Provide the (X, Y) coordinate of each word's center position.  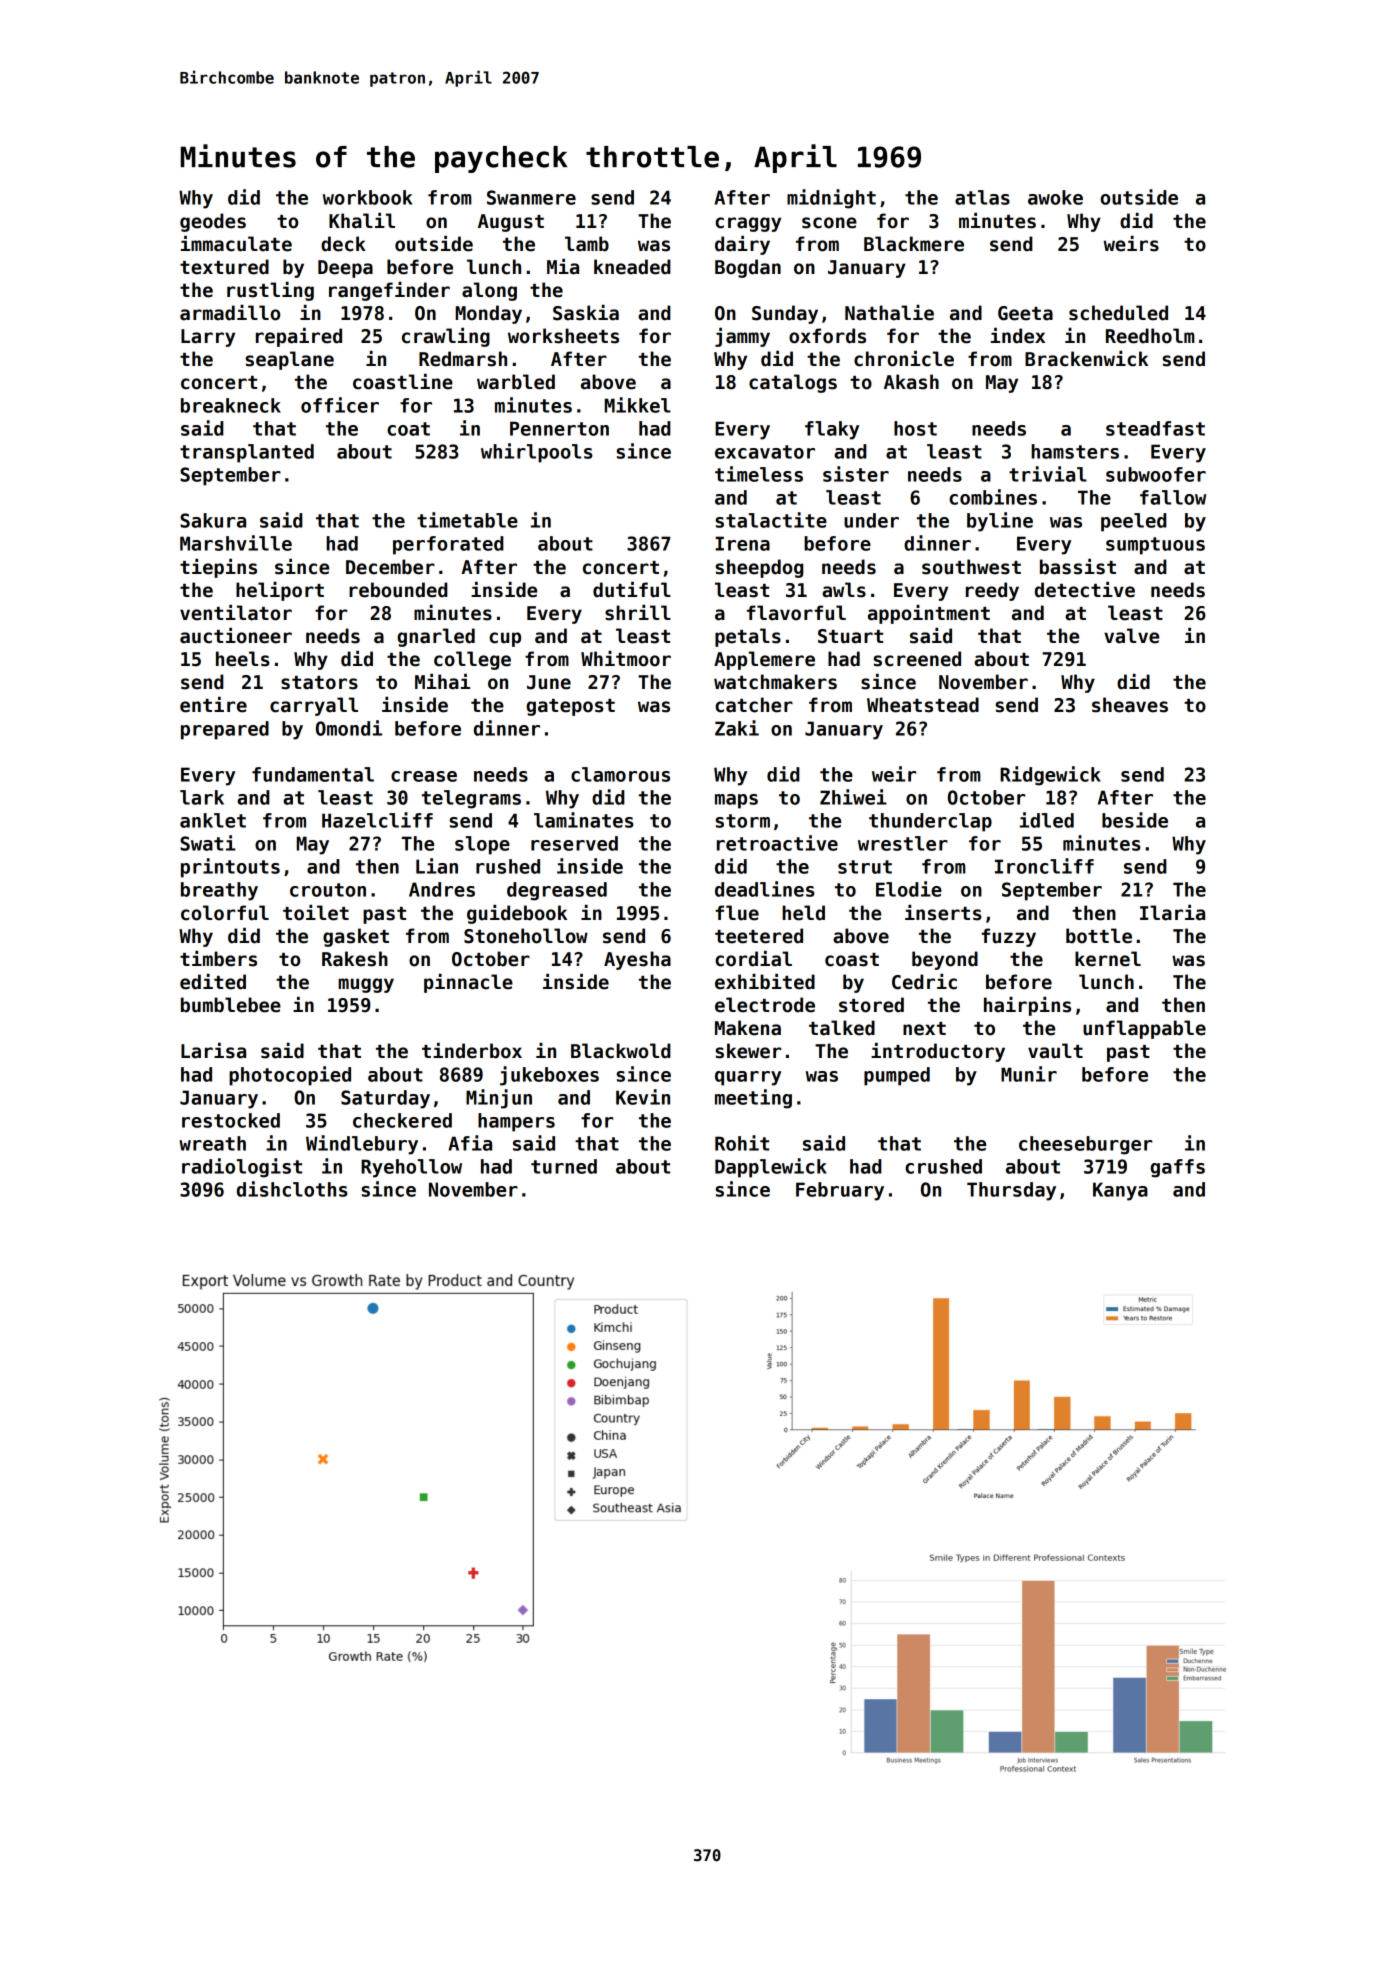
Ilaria (1172, 912)
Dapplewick (771, 1168)
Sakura (213, 520)
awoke (1055, 197)
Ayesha (637, 960)
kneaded (632, 267)
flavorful (796, 613)
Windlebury (362, 1145)
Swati (208, 843)
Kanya (1120, 1191)
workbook (367, 197)
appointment (929, 614)
